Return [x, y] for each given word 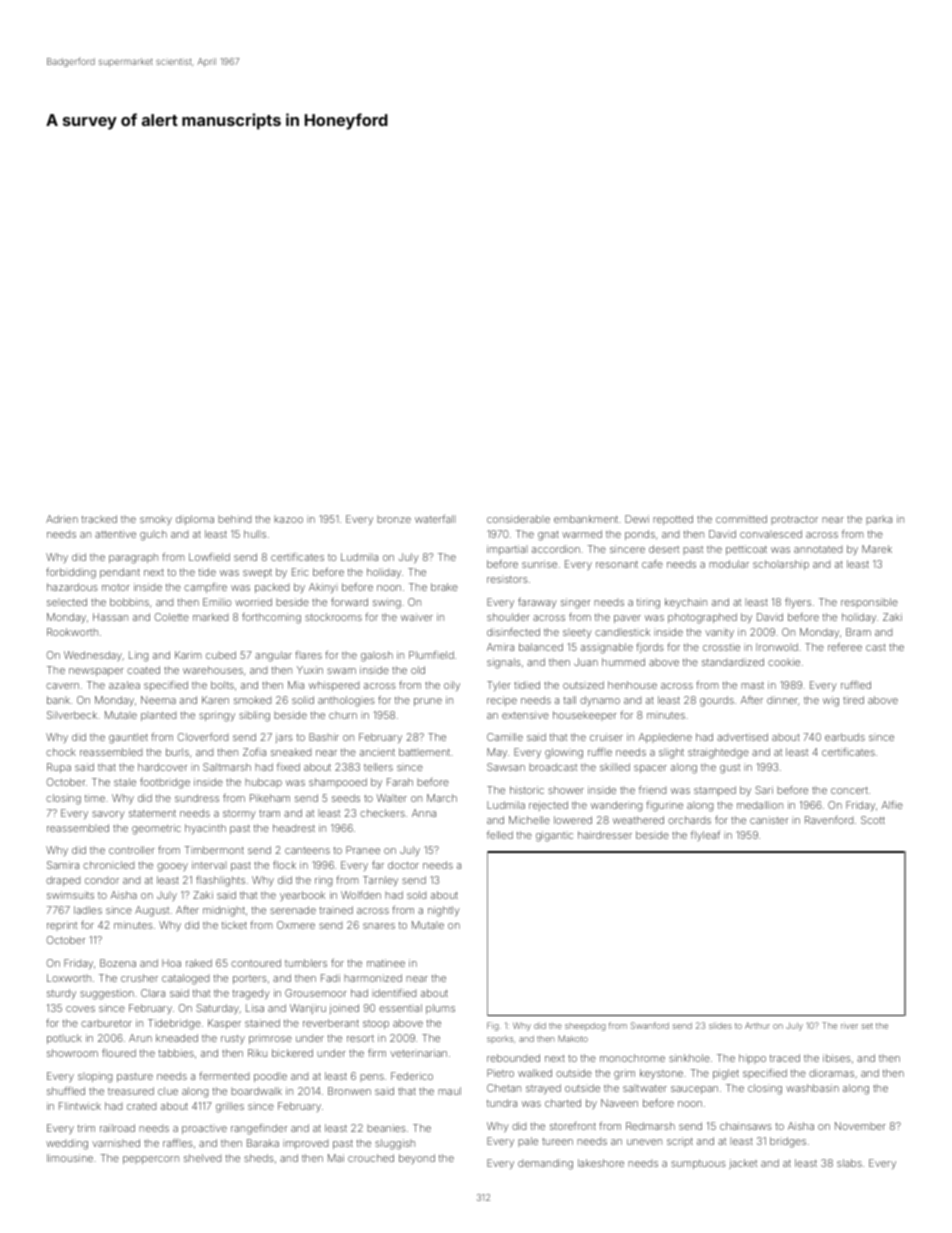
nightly [444, 911]
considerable [518, 519]
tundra [502, 1103]
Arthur [757, 1025]
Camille [505, 737]
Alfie [892, 804]
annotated [818, 549]
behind [234, 519]
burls [177, 752]
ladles [88, 910]
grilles [230, 1107]
